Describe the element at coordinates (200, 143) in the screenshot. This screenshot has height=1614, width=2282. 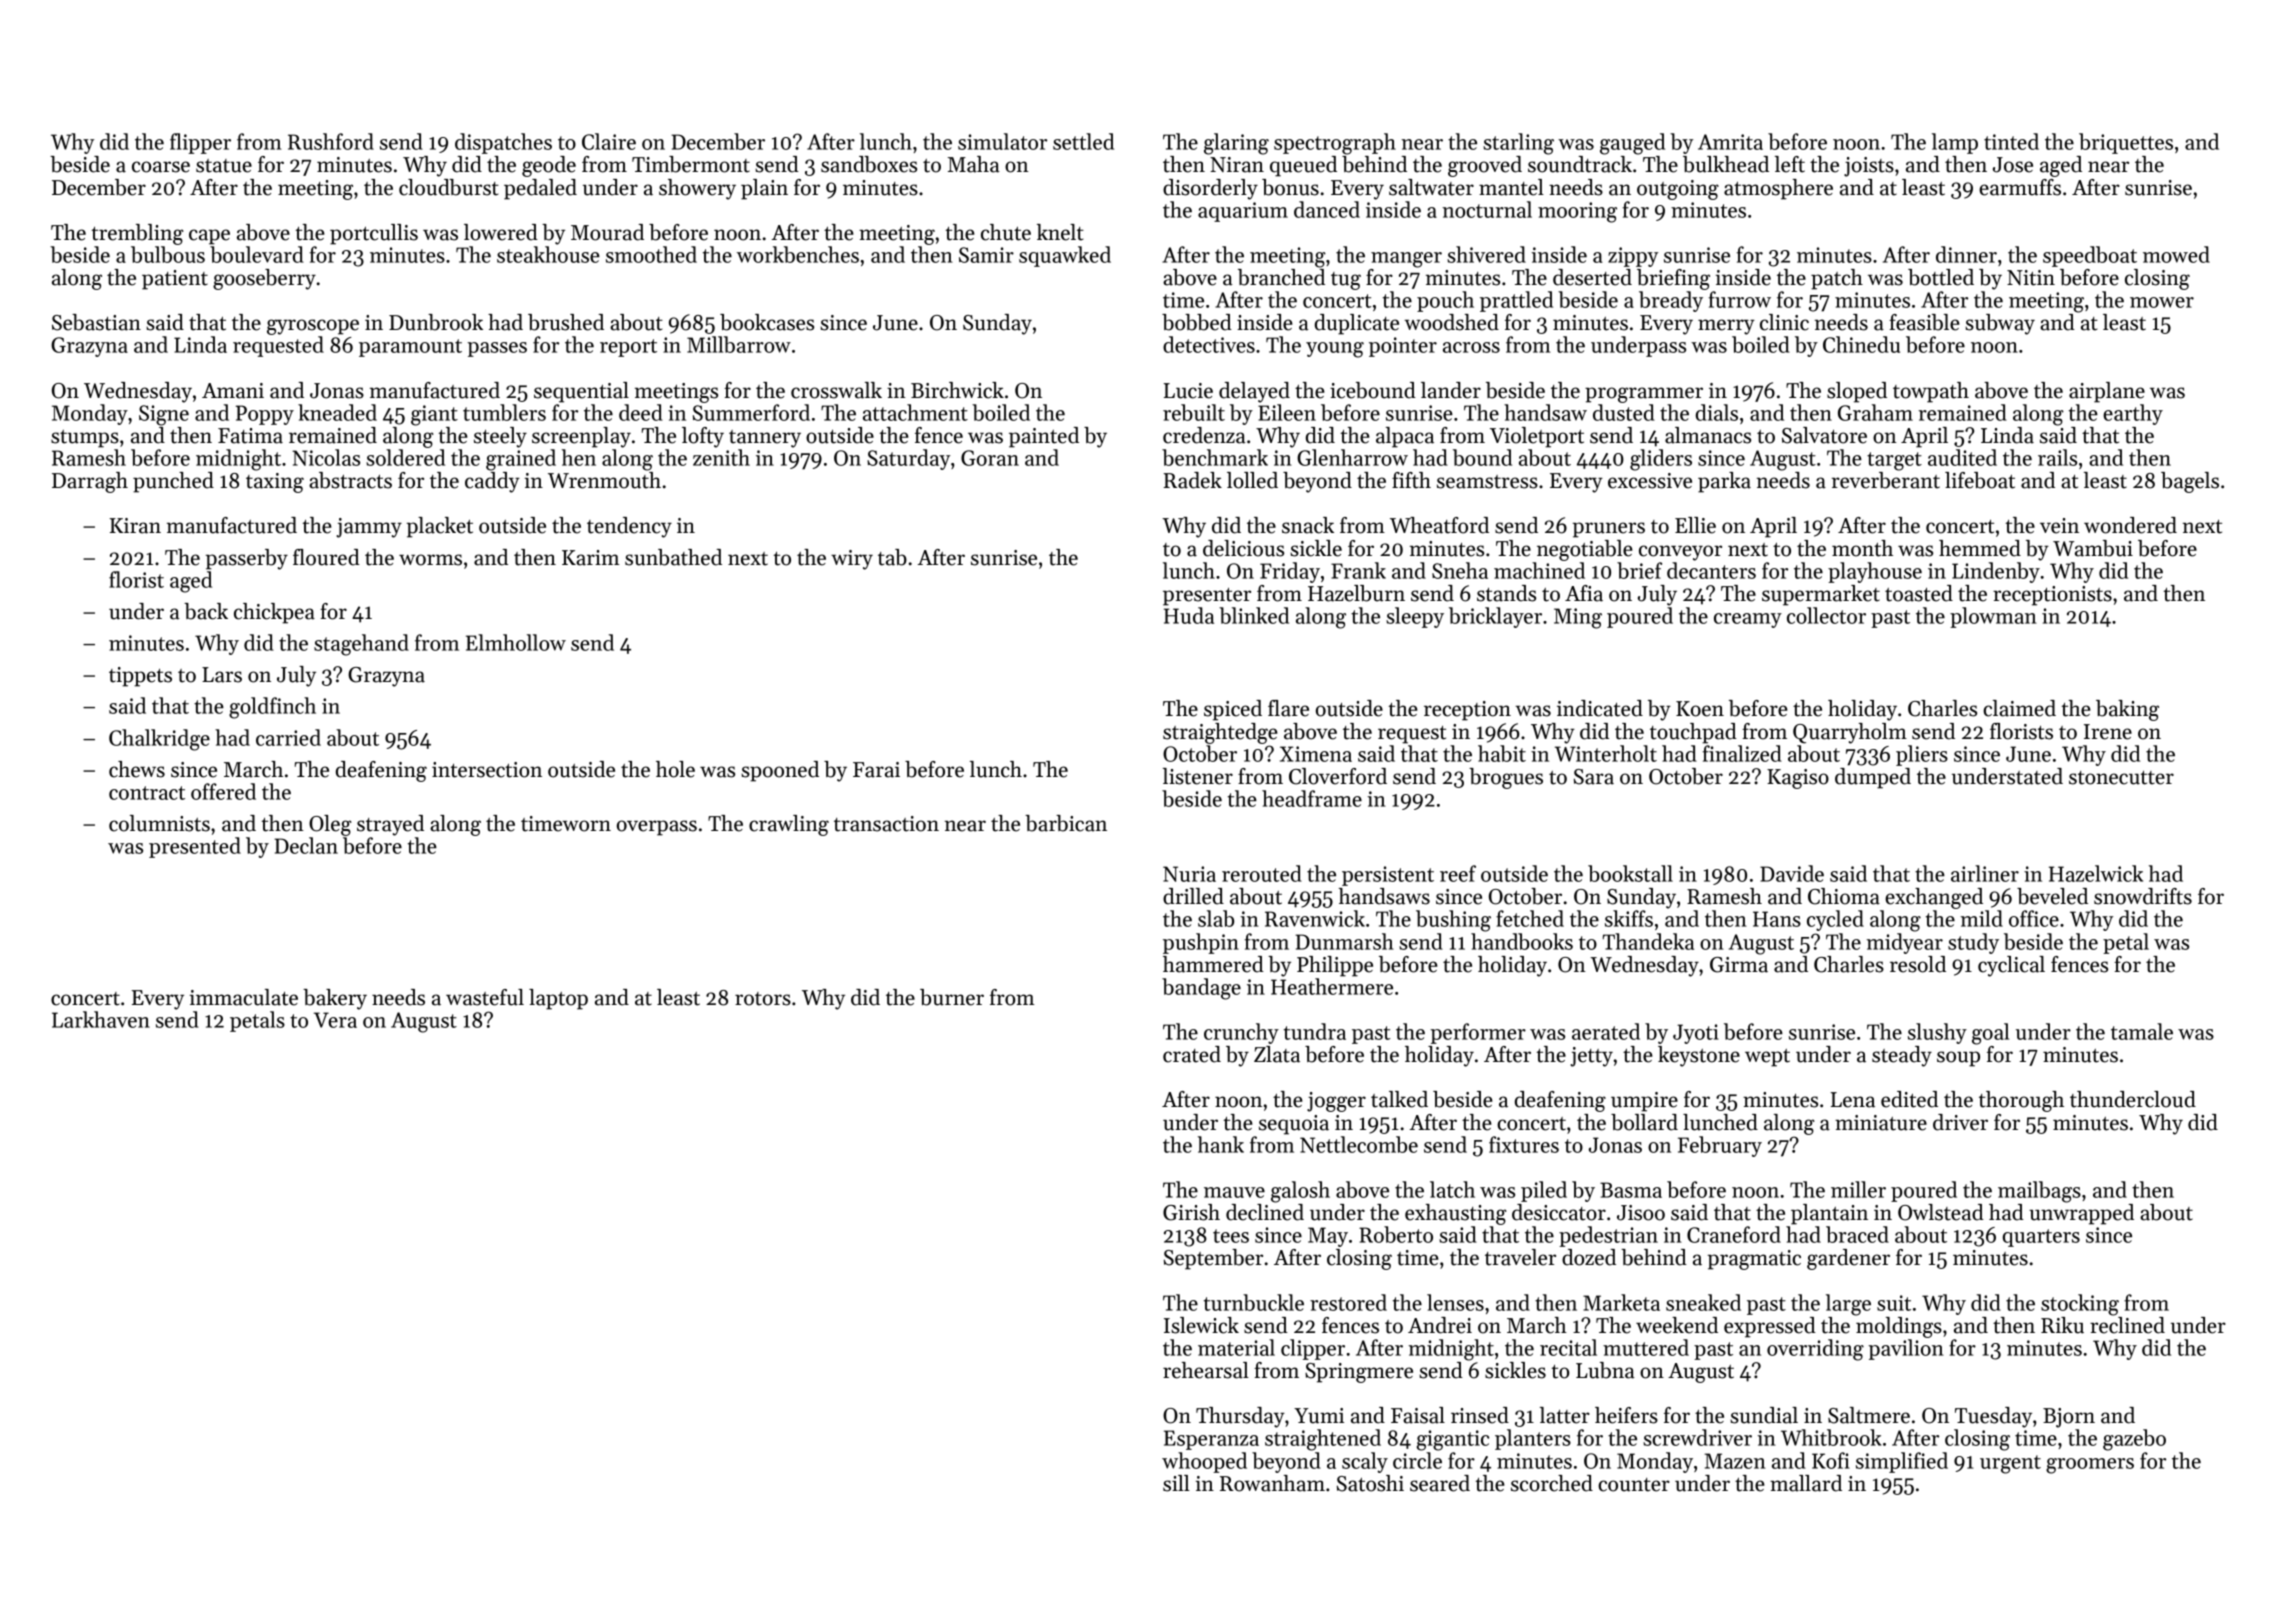
I see `flipper` at that location.
